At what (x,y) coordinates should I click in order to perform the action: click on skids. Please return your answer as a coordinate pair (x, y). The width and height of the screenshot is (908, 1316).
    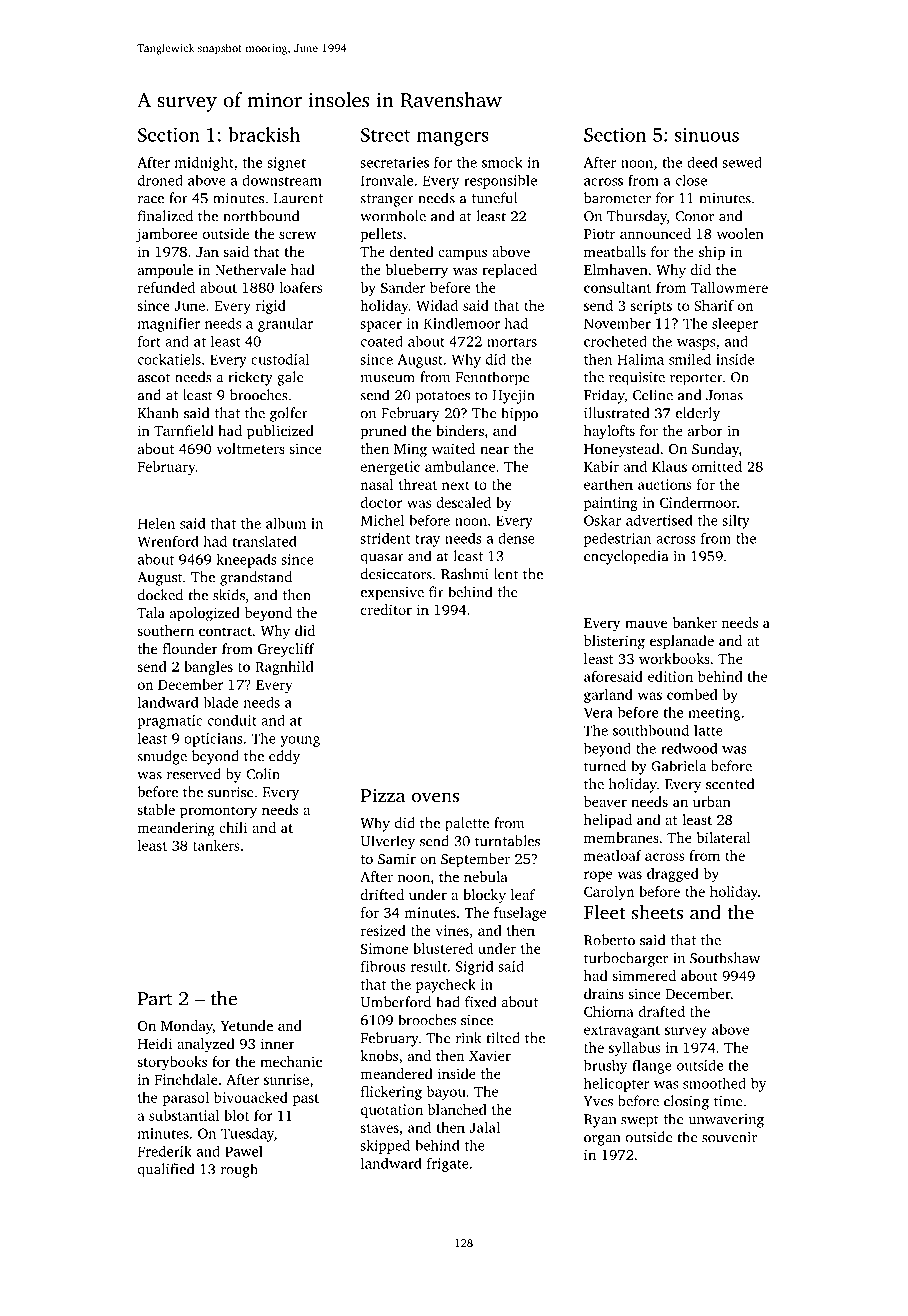
    Looking at the image, I should click on (229, 595).
